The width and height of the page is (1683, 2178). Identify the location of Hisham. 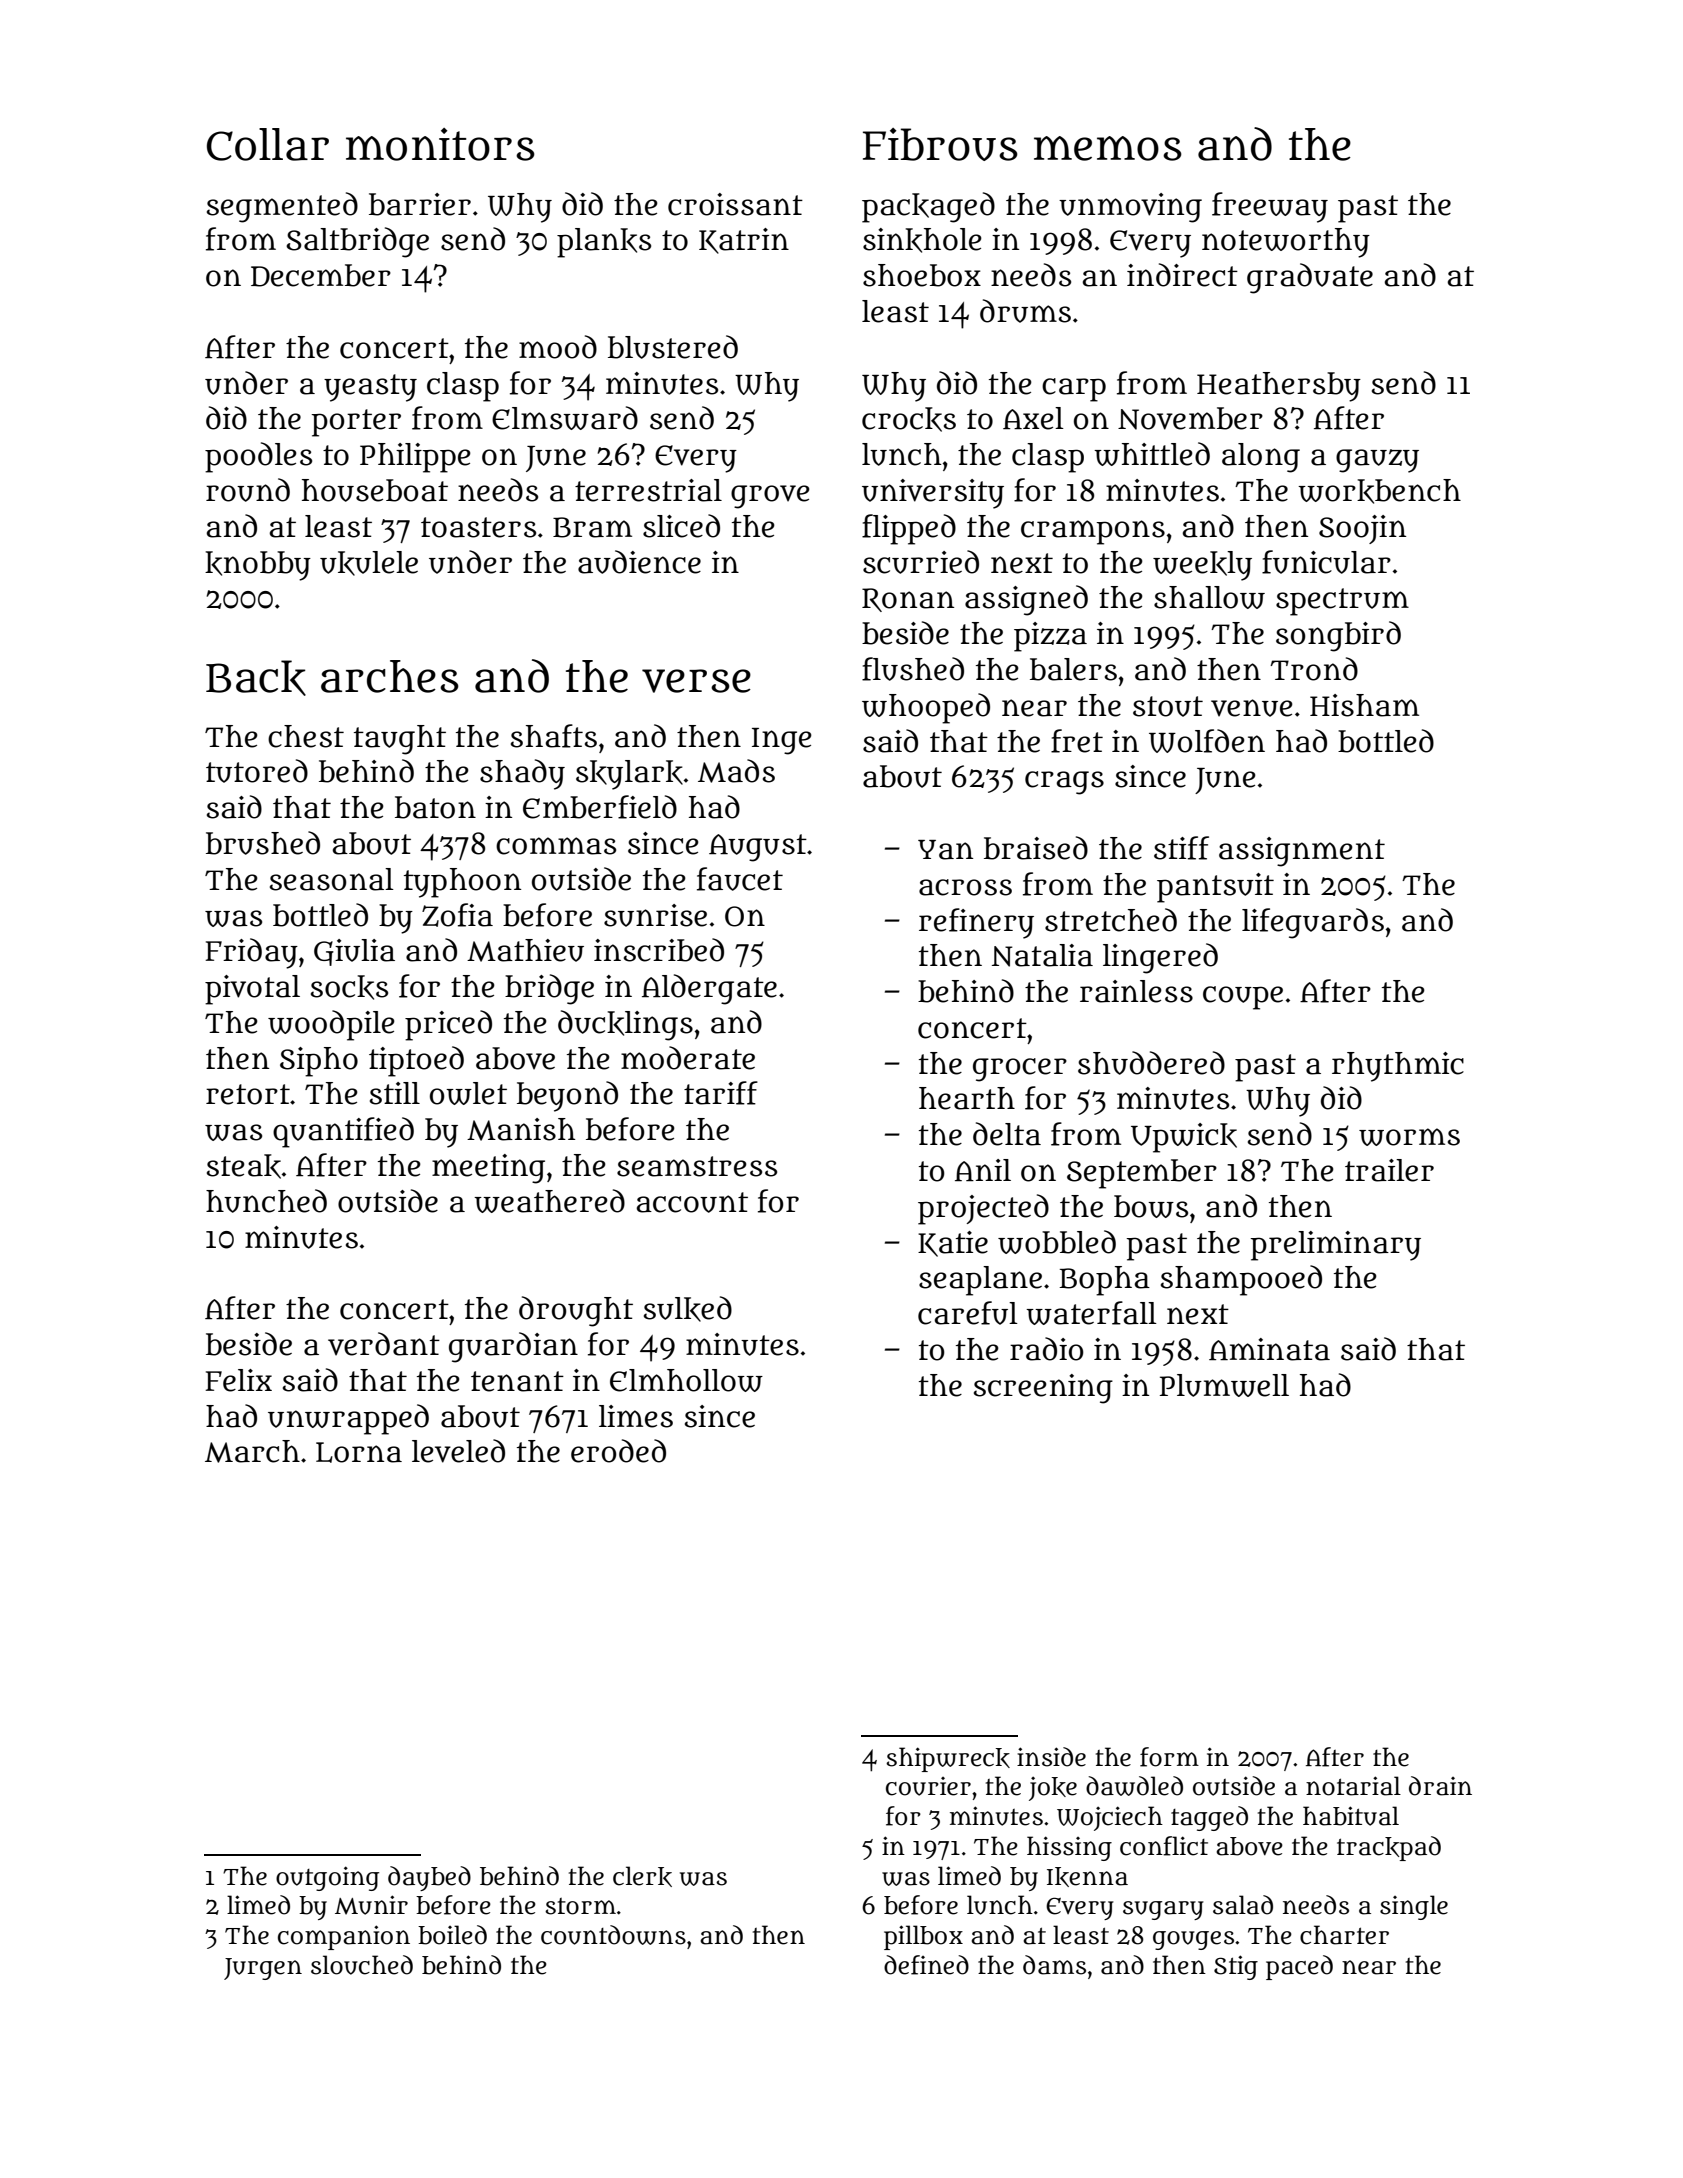
(1364, 705).
